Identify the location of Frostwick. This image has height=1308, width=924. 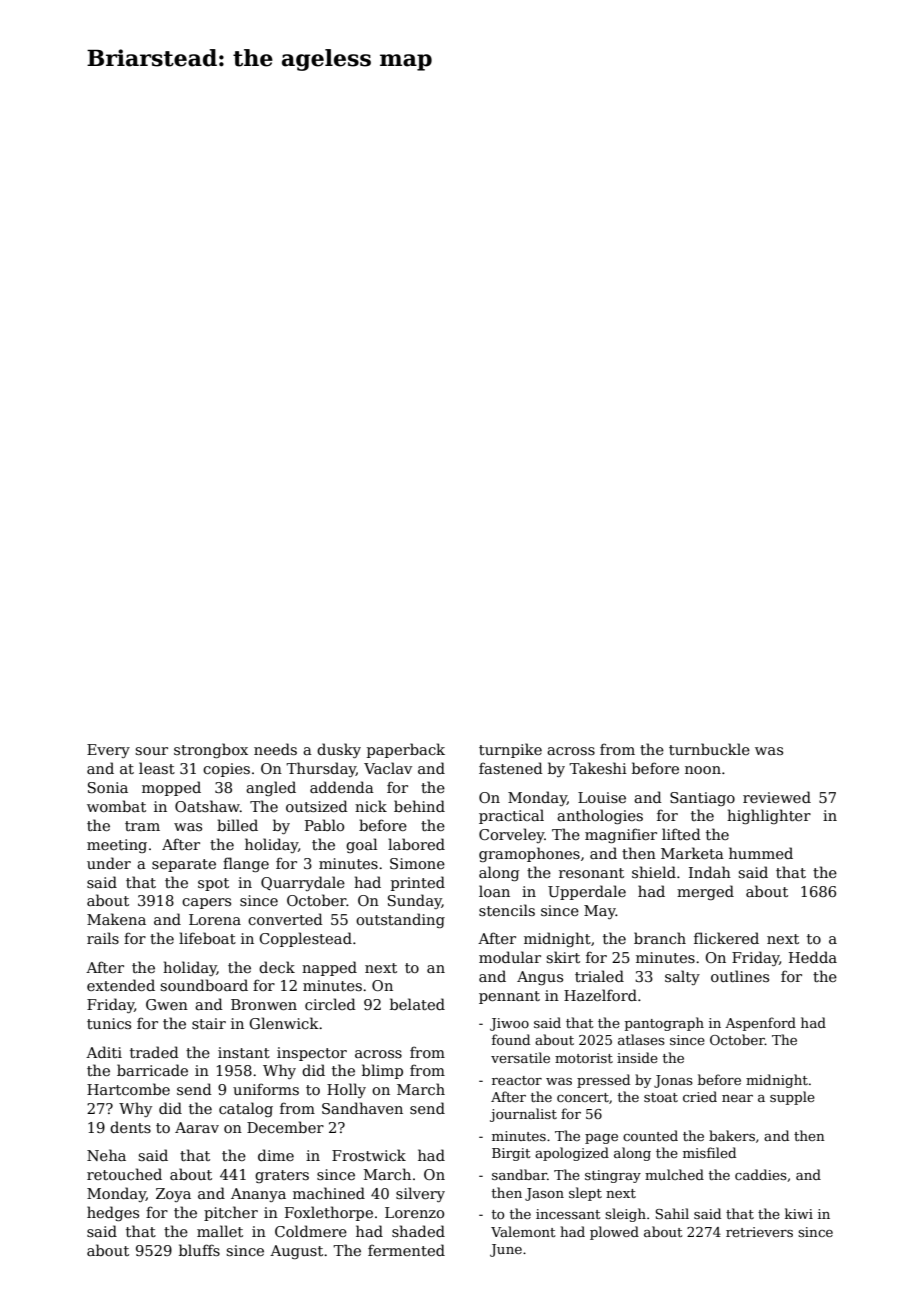
(369, 1155).
